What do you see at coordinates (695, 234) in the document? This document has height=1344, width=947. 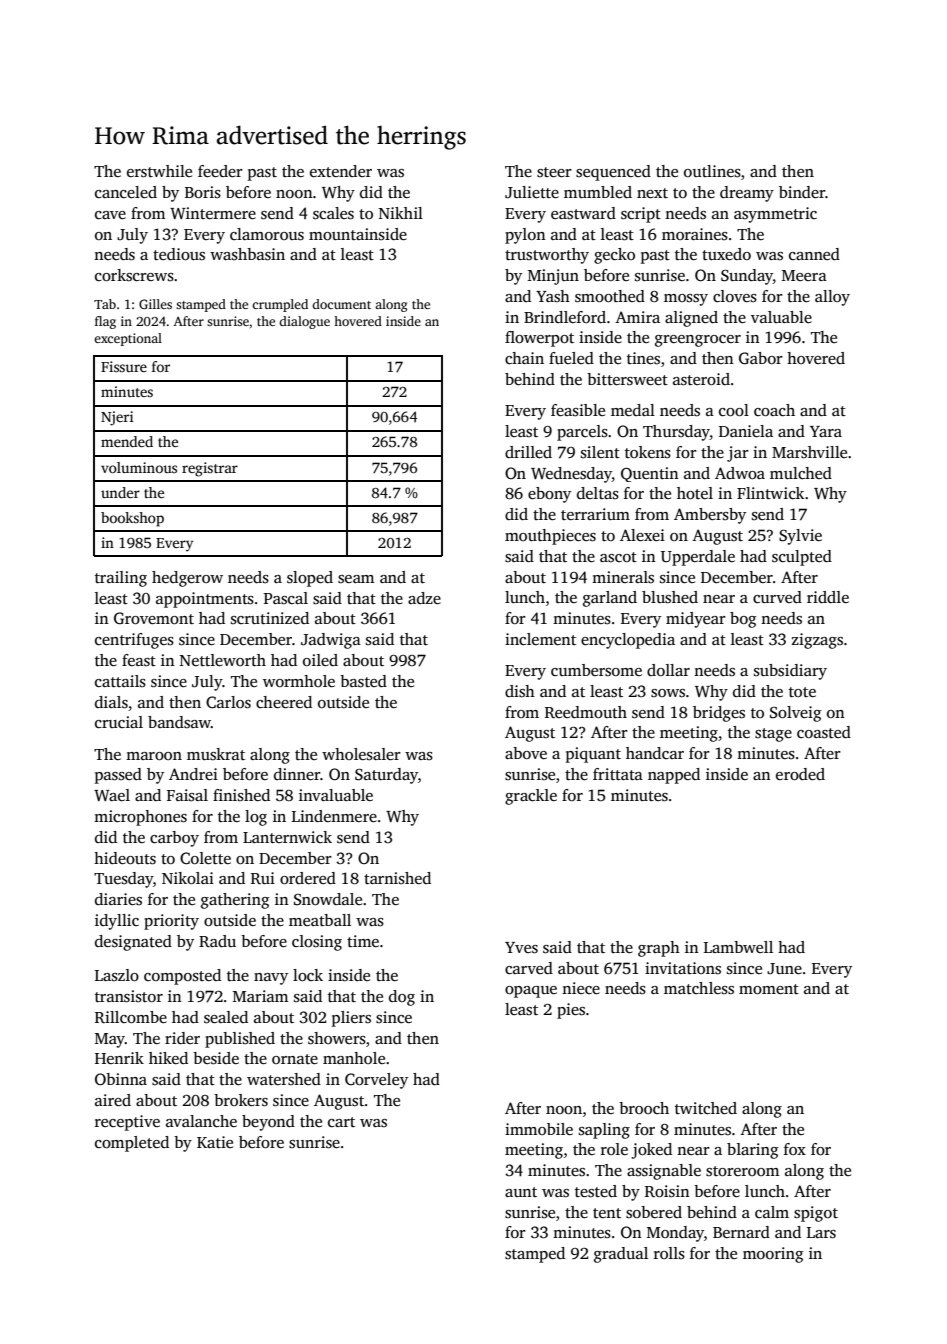 I see `moraines` at bounding box center [695, 234].
